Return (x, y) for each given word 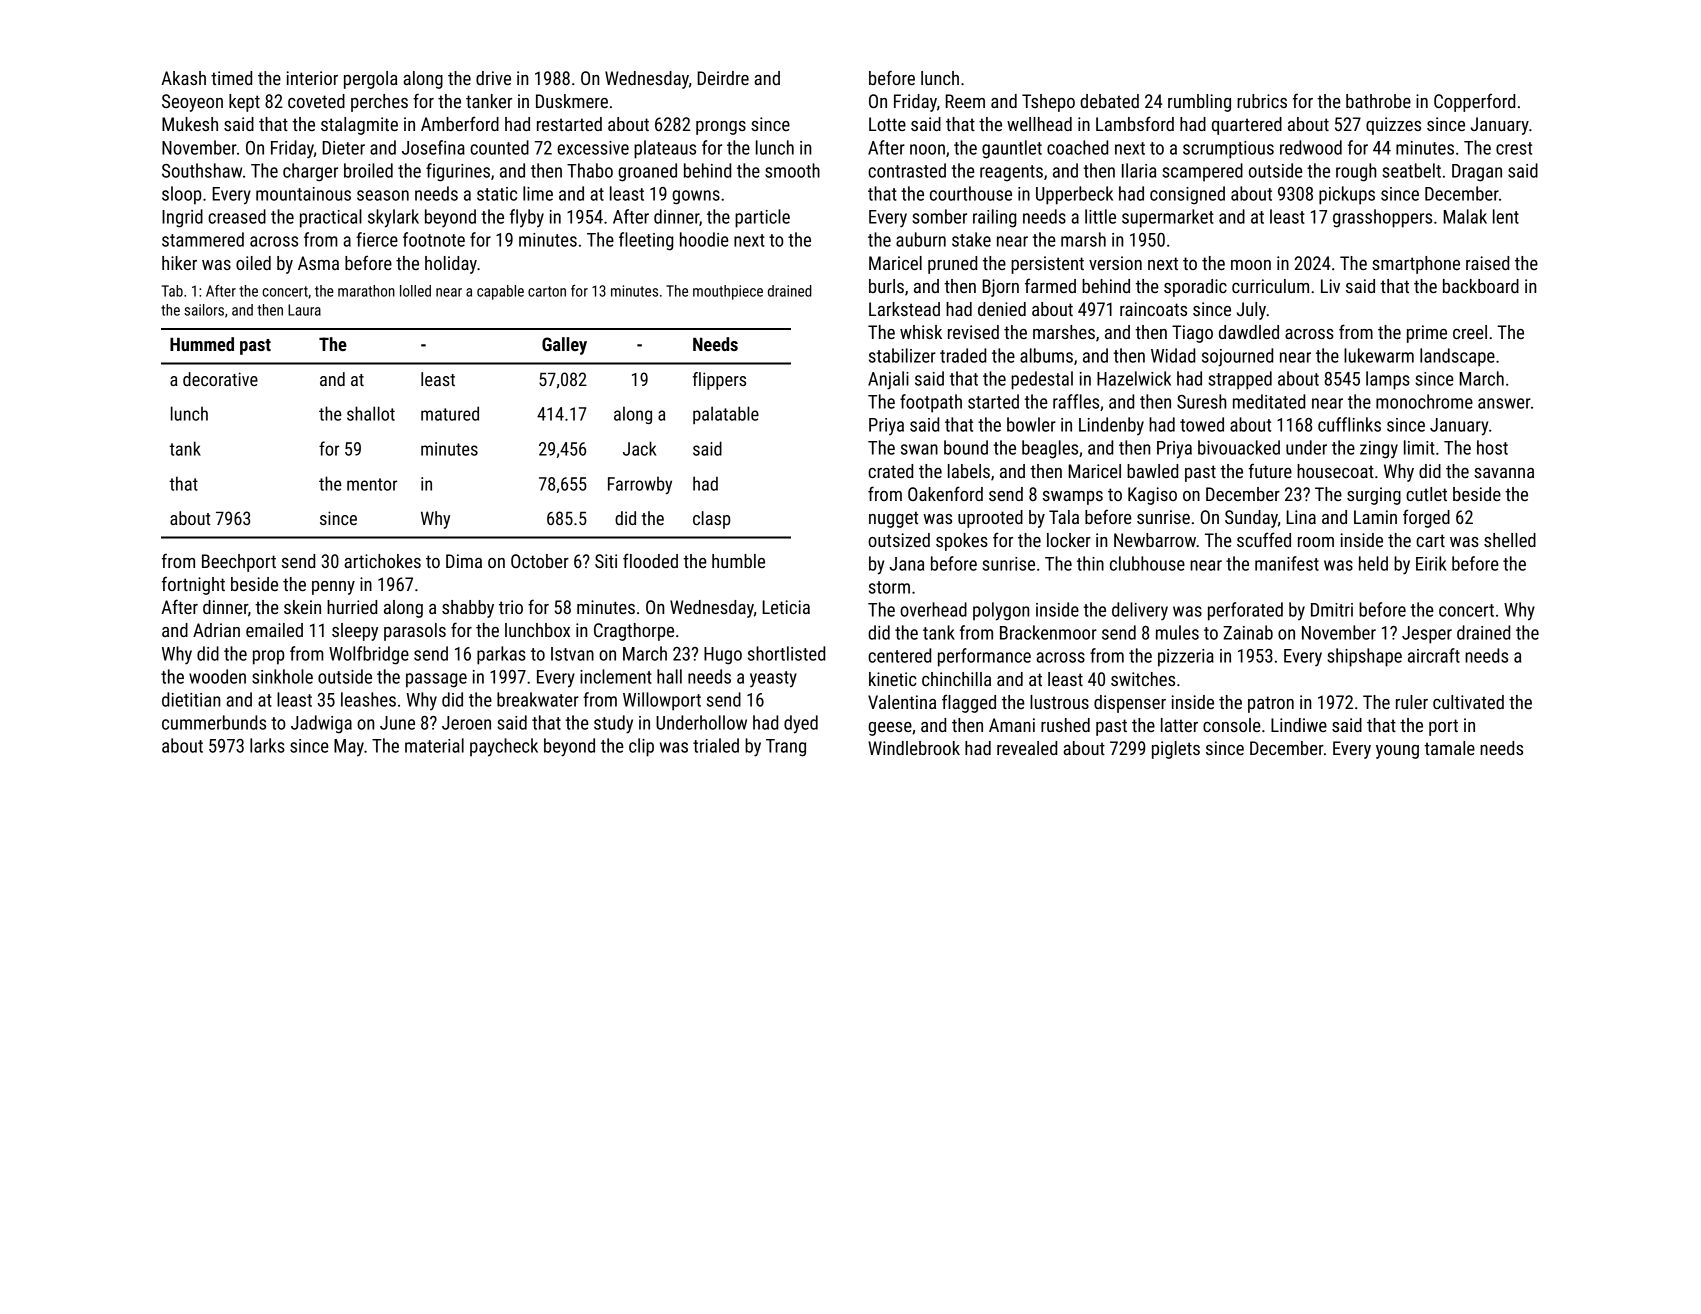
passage (436, 680)
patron (1271, 704)
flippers (719, 381)
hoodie (704, 239)
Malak (1465, 216)
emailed (274, 630)
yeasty (773, 679)
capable (500, 292)
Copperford (1474, 102)
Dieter (343, 148)
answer (1504, 403)
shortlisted (786, 653)
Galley (564, 346)
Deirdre (723, 78)
